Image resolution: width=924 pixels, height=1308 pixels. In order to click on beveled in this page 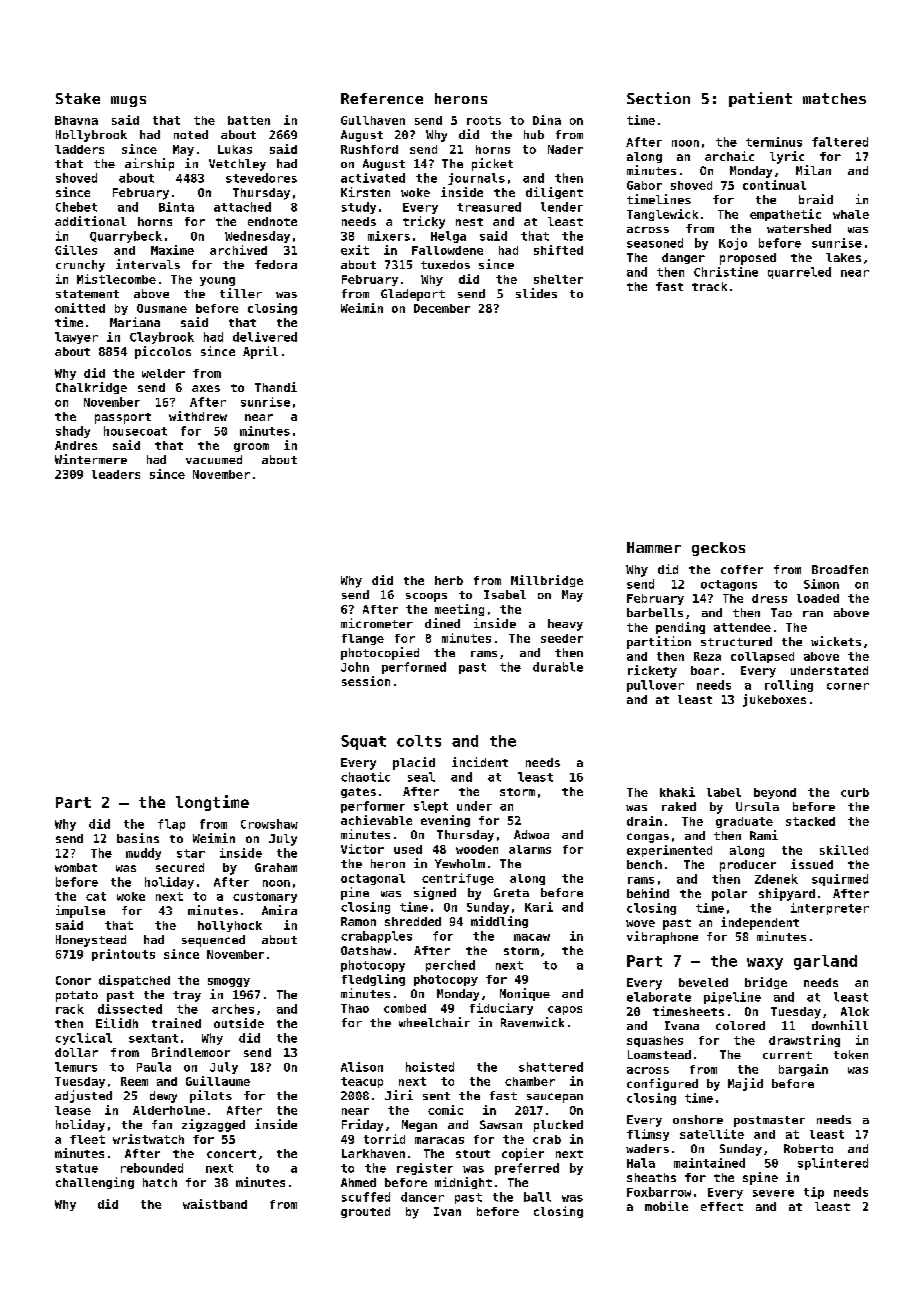, I will do `click(703, 982)`.
